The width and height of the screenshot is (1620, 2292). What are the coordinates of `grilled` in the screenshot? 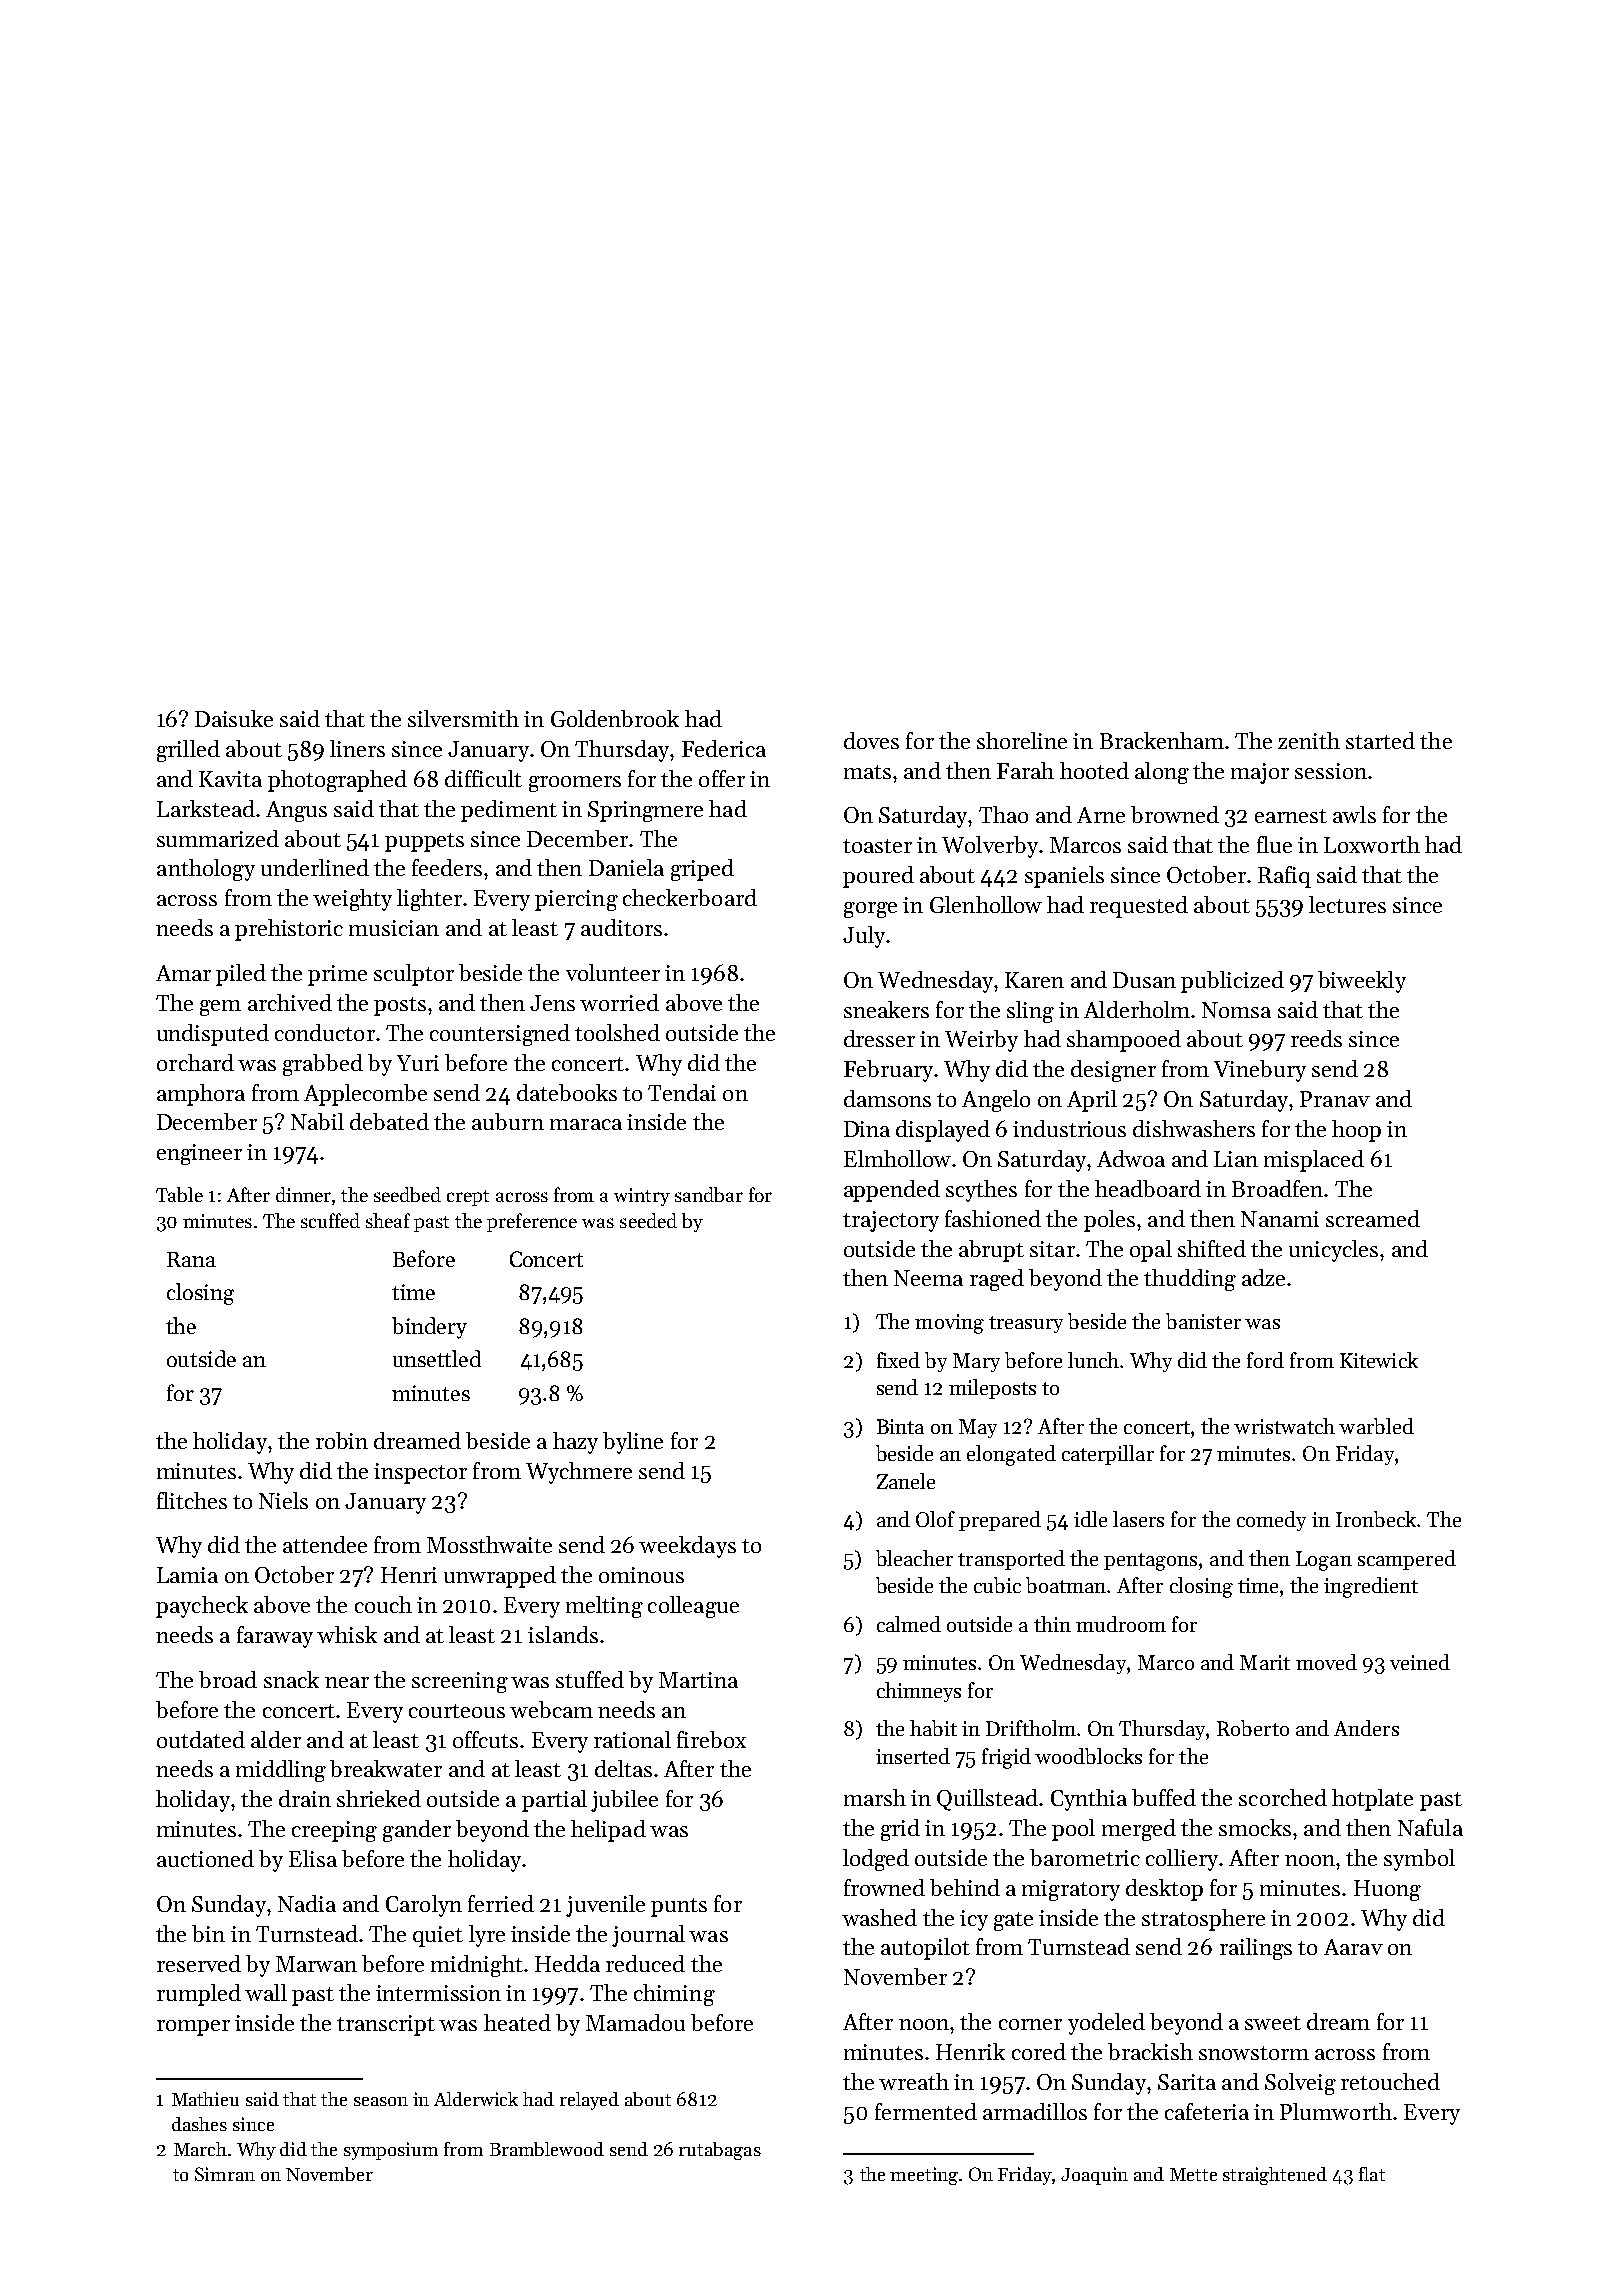 It's located at (188, 751).
